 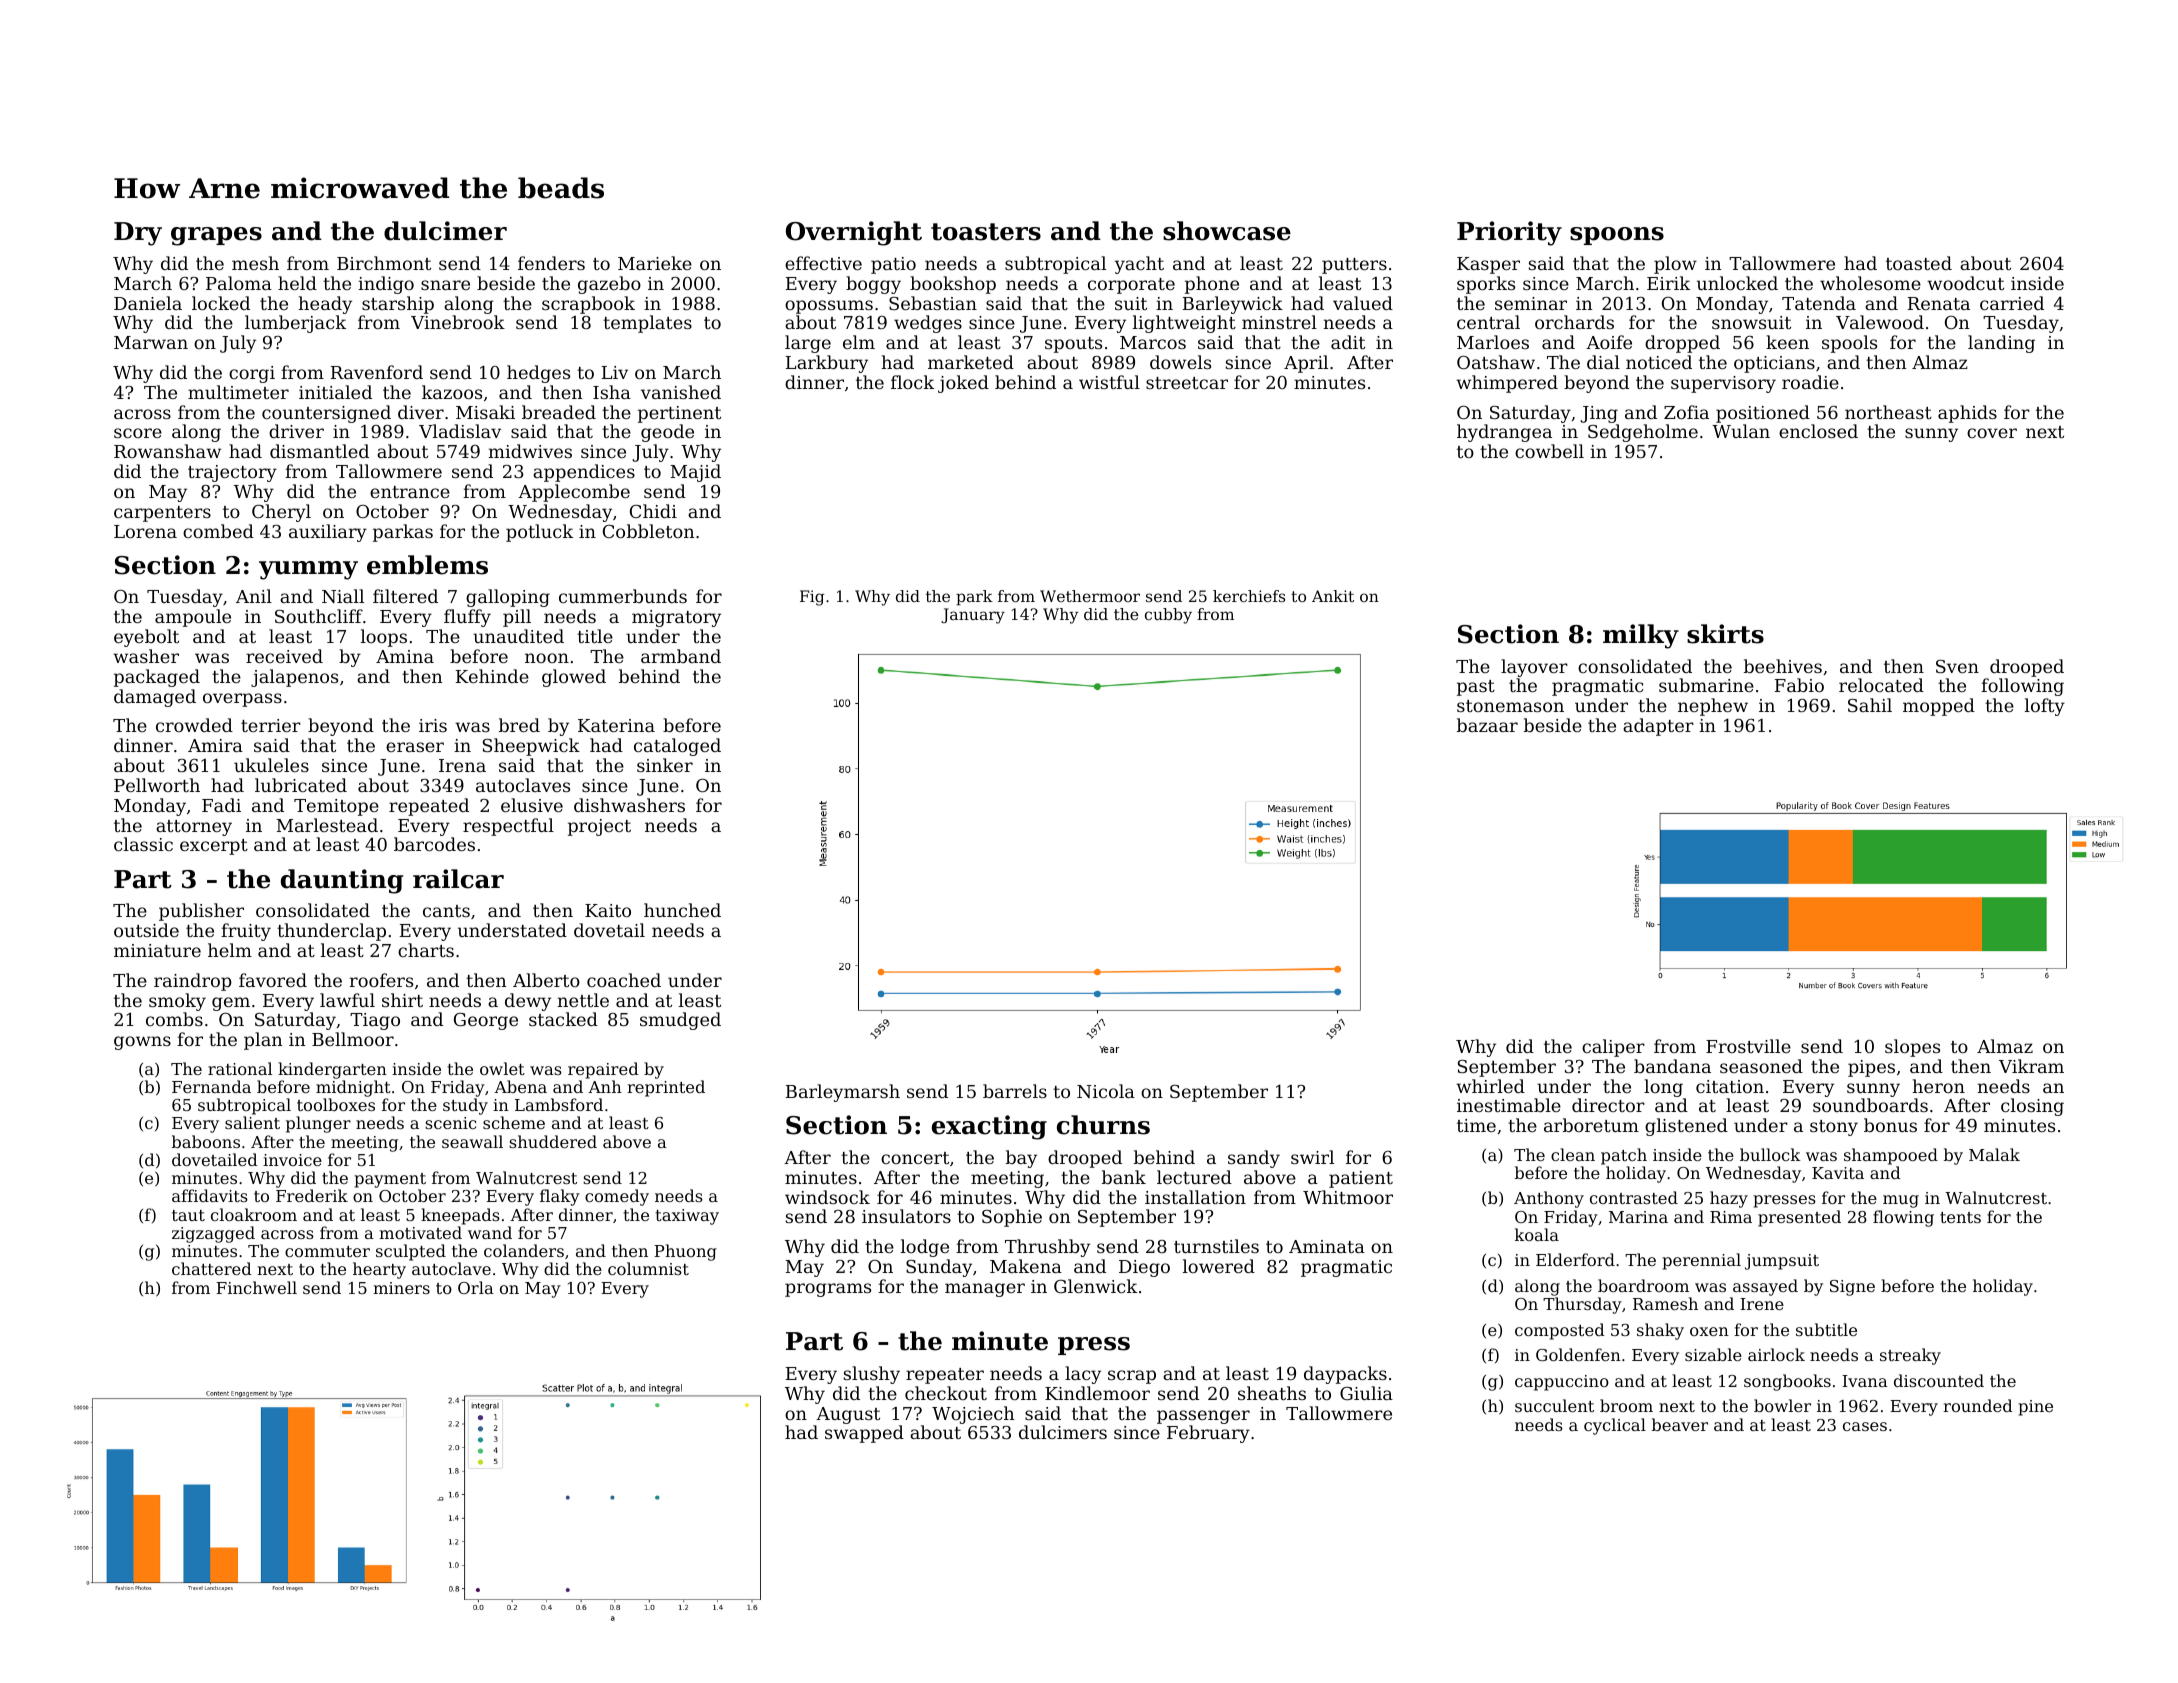 What do you see at coordinates (232, 473) in the image?
I see `trajectory` at bounding box center [232, 473].
